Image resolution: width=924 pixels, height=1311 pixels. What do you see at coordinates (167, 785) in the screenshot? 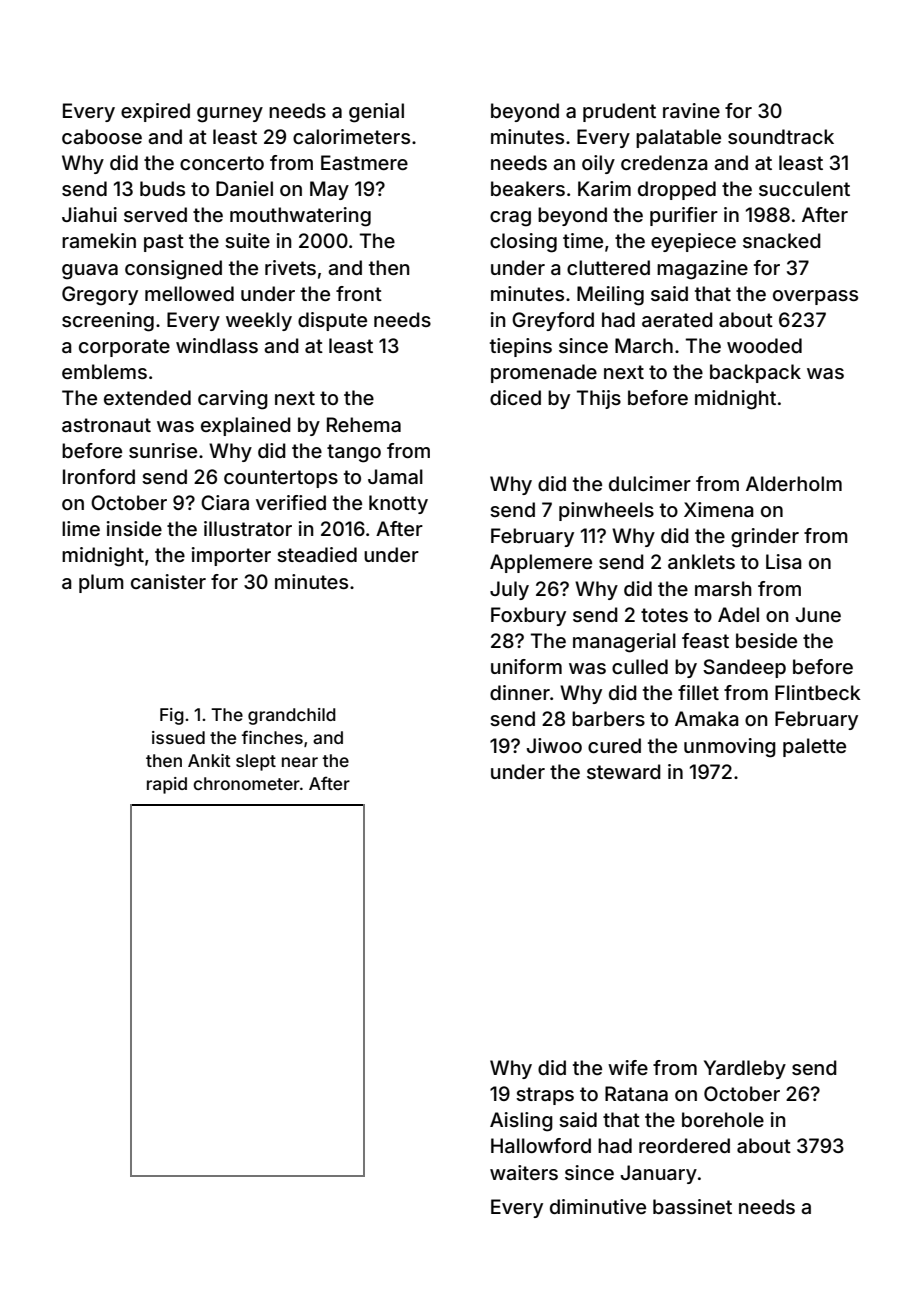
I see `rapid` at bounding box center [167, 785].
